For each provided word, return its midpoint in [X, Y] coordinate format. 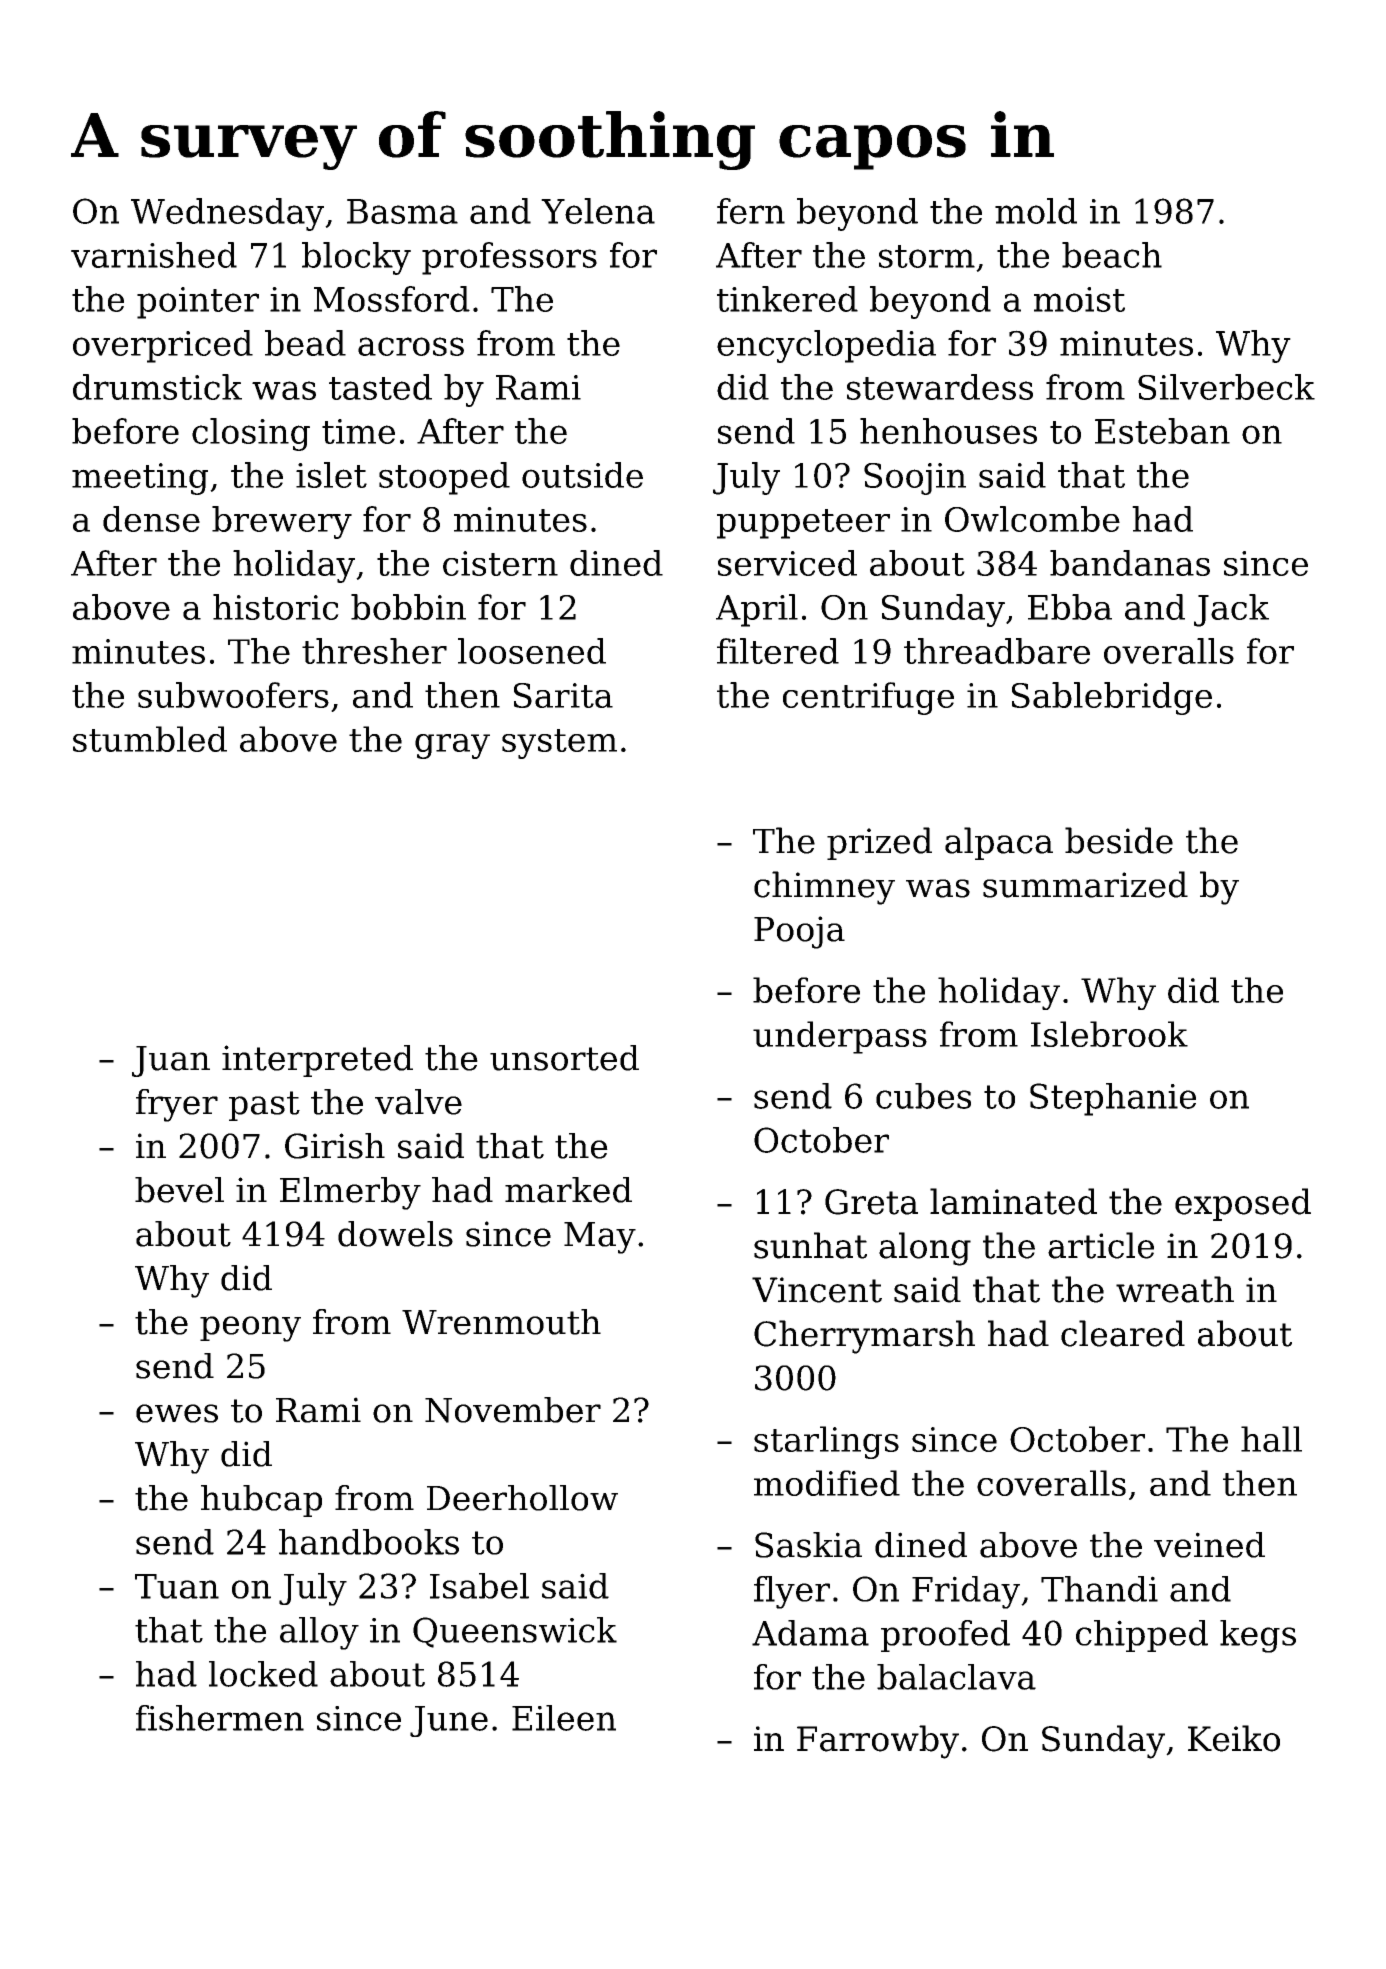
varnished [154, 255]
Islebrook [1109, 1034]
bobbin [408, 607]
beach [1112, 255]
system [559, 744]
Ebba [1070, 607]
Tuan [177, 1586]
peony [250, 1329]
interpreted [317, 1061]
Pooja [799, 932]
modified [827, 1483]
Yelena [598, 211]
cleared [1123, 1333]
